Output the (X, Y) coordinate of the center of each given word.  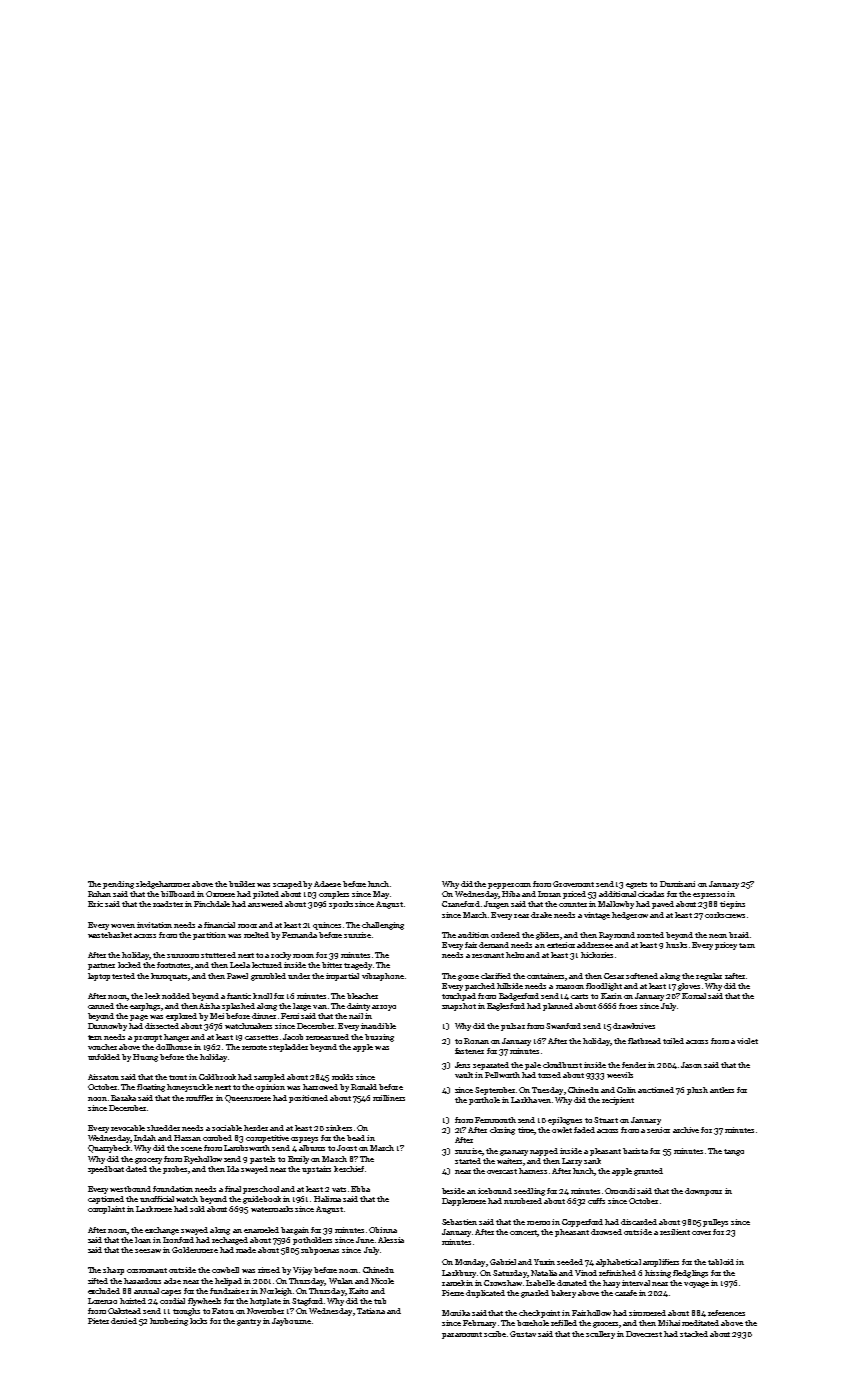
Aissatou (103, 1077)
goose (468, 978)
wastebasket (110, 935)
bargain (295, 1231)
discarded (639, 1222)
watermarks (272, 1209)
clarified (496, 976)
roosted (650, 935)
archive (686, 1130)
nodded (176, 996)
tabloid (721, 1262)
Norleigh (276, 1292)
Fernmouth (495, 1120)
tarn (747, 945)
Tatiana (371, 1311)
